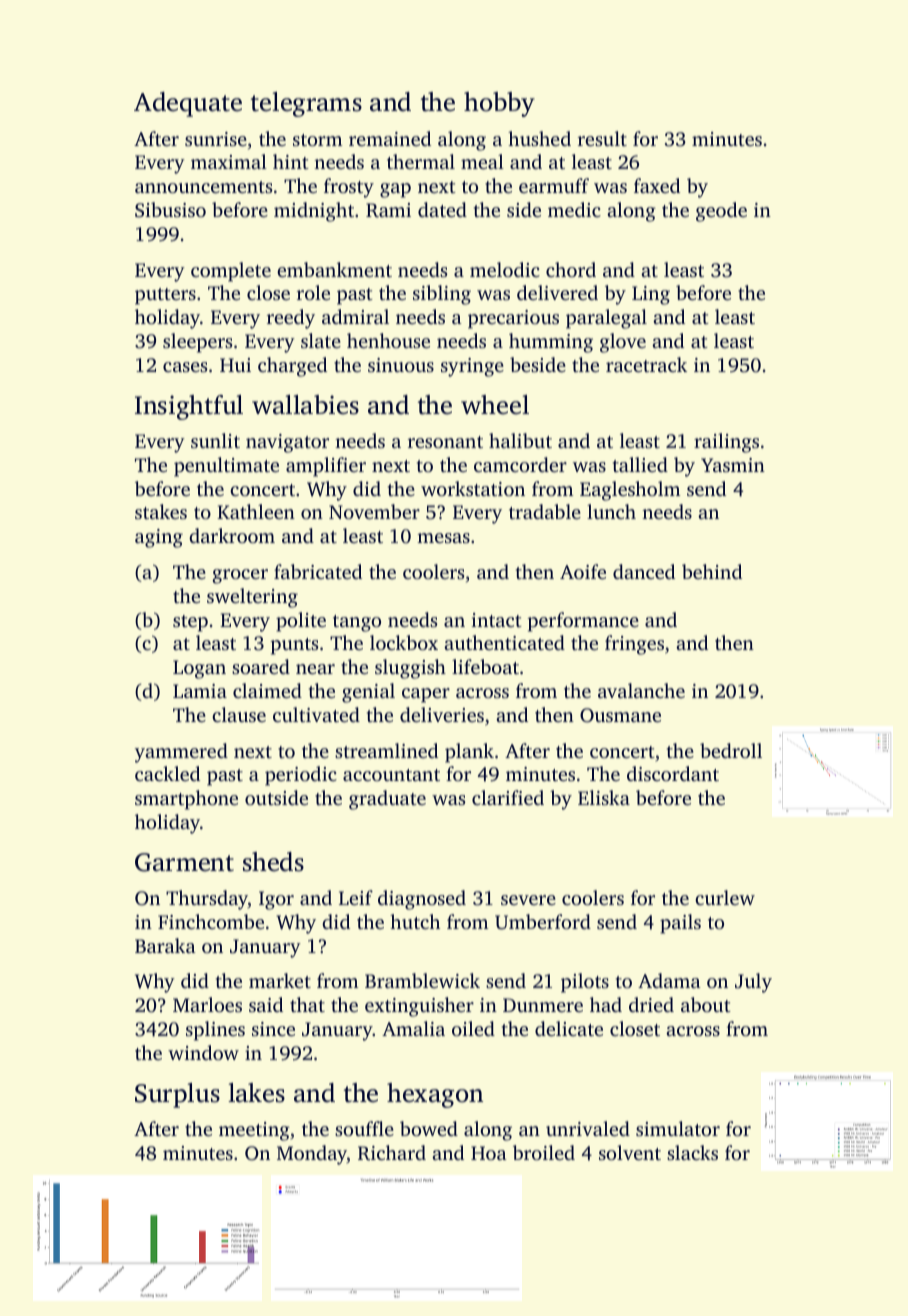 The height and width of the screenshot is (1316, 908). What do you see at coordinates (733, 465) in the screenshot?
I see `Yasmin` at bounding box center [733, 465].
